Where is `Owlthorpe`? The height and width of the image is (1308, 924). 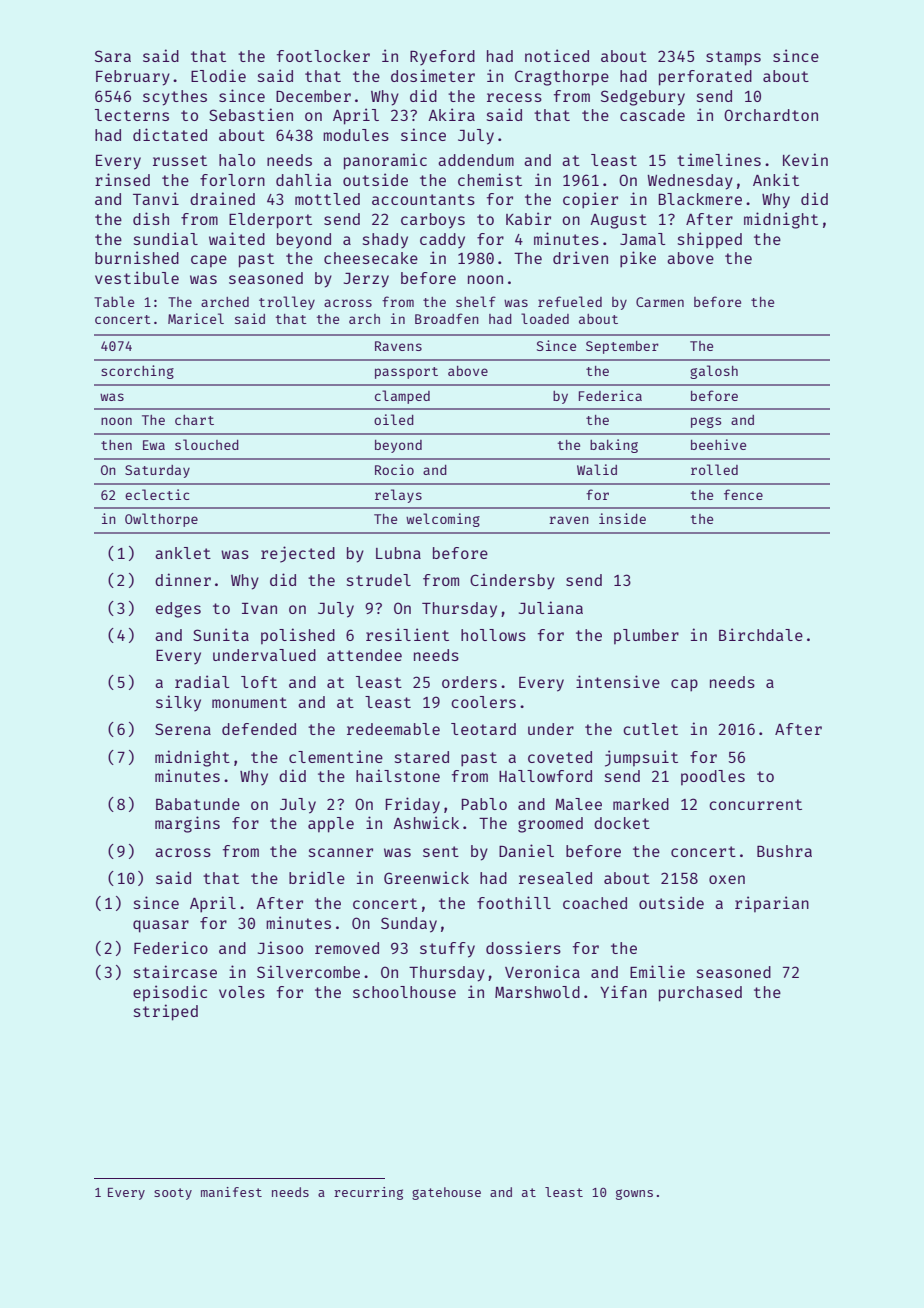 Owlthorpe is located at coordinates (161, 520).
